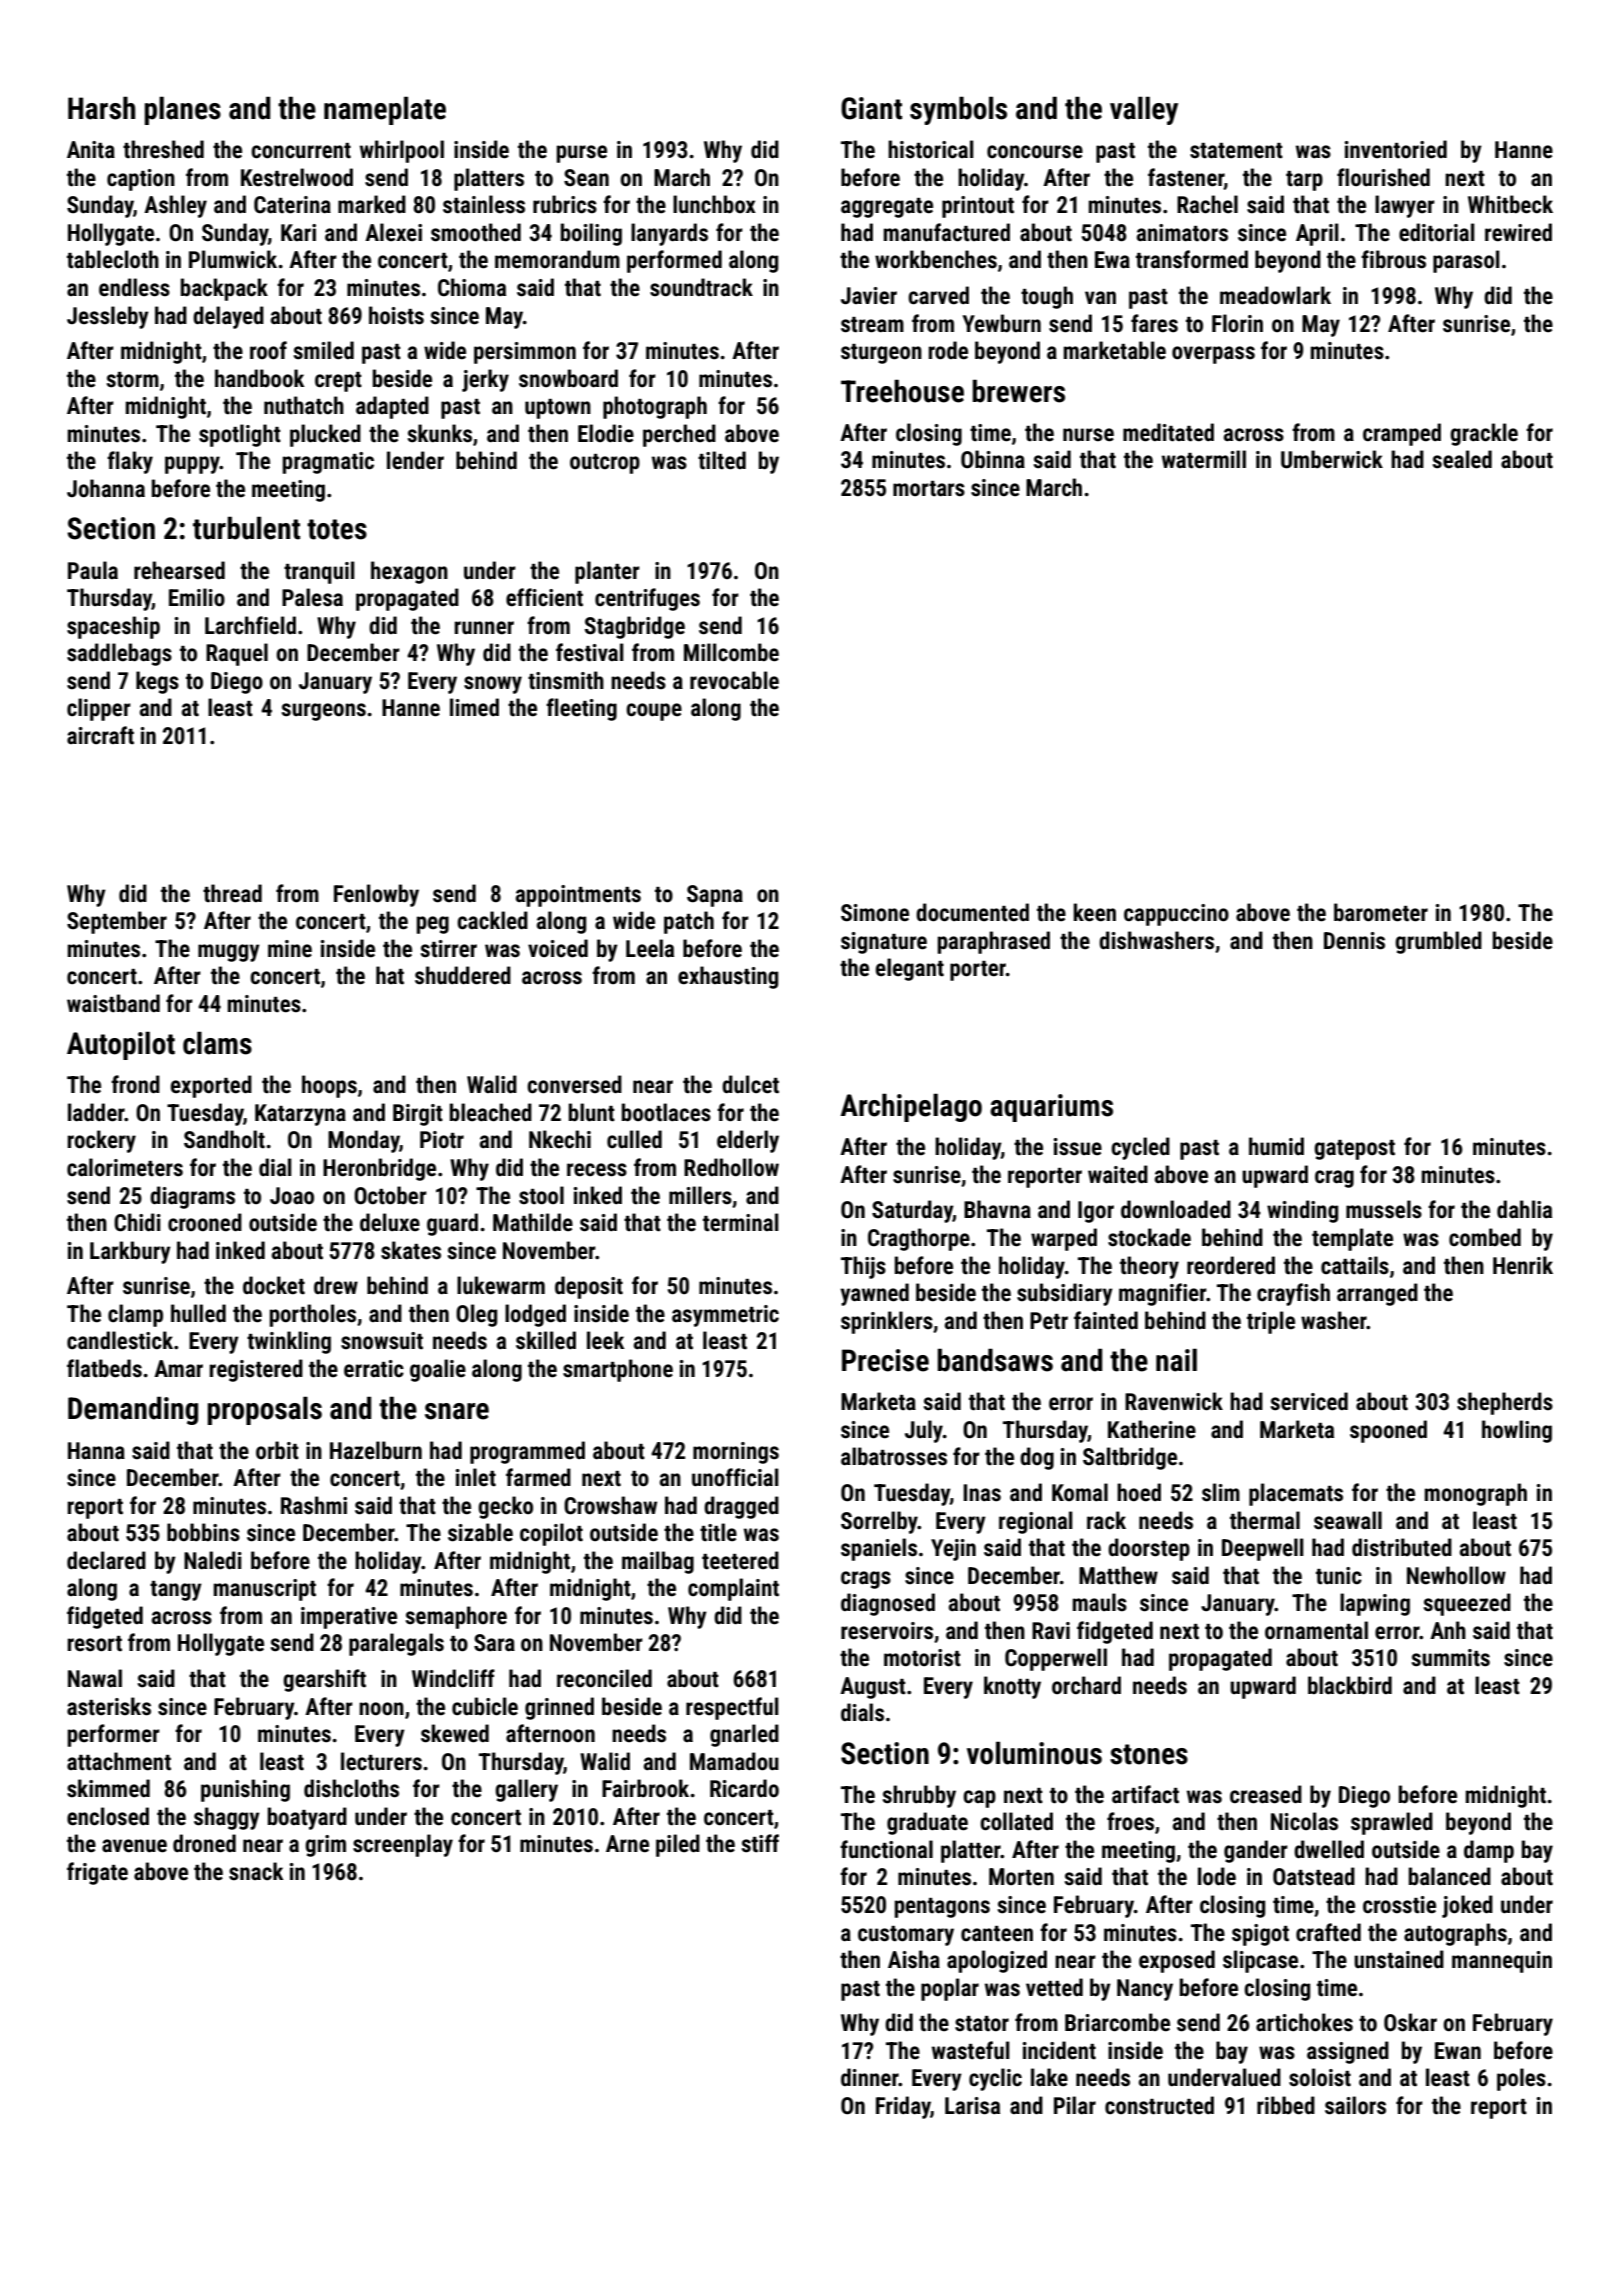 The height and width of the screenshot is (2292, 1620). What do you see at coordinates (994, 942) in the screenshot?
I see `paraphrased` at bounding box center [994, 942].
